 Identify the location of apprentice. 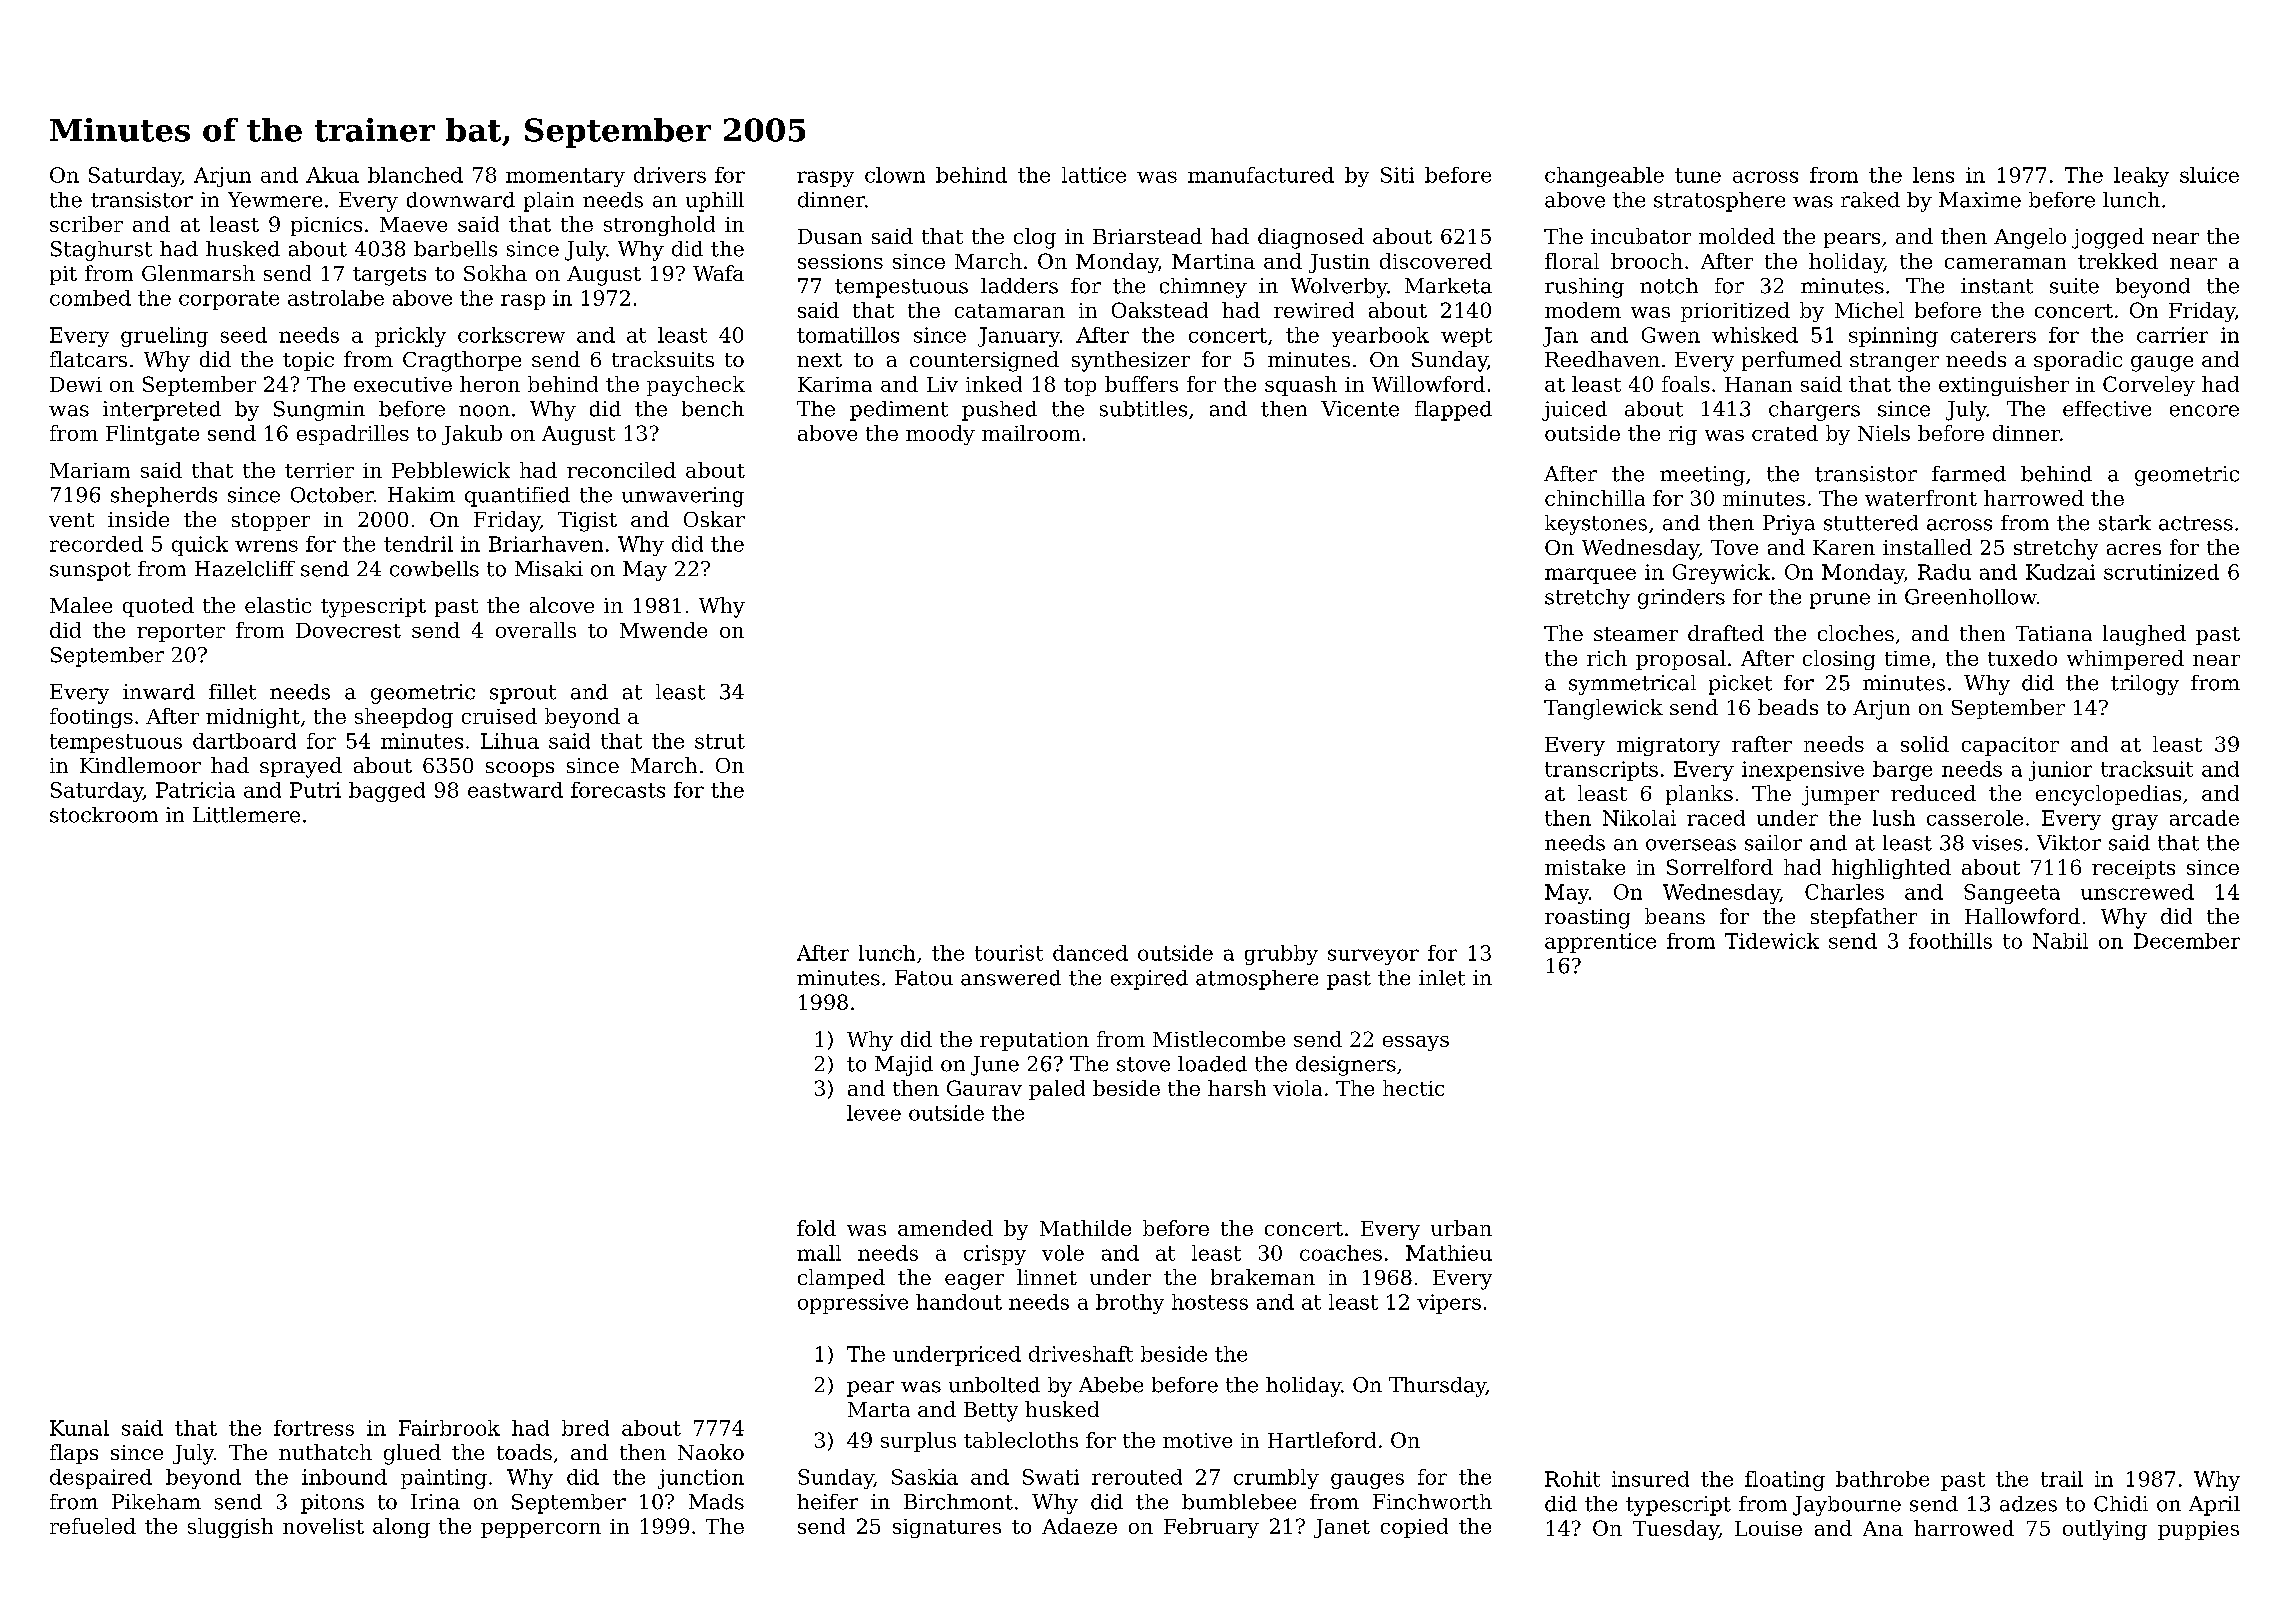
(1600, 943).
